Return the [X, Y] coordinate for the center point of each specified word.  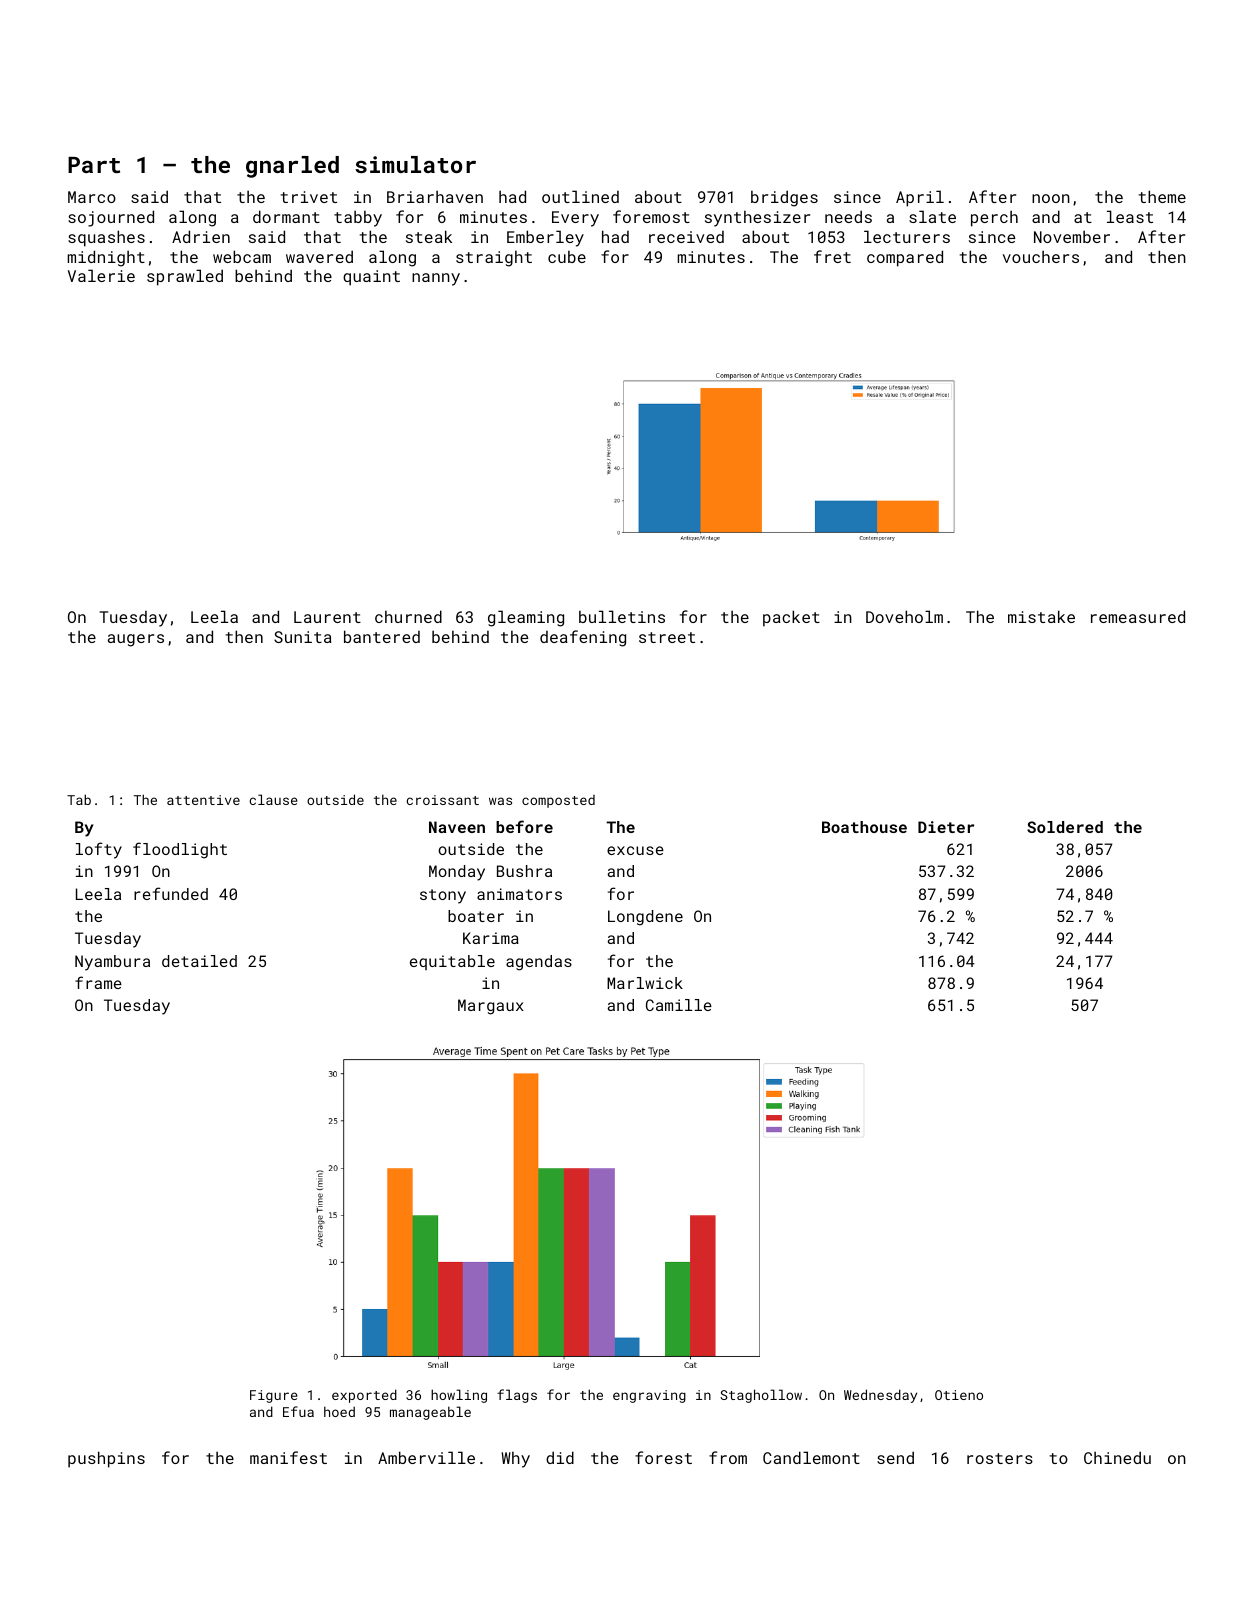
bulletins [622, 616]
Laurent [327, 617]
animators [519, 894]
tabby [358, 218]
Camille [679, 1005]
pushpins [106, 1459]
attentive [203, 800]
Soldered [1065, 827]
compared [905, 258]
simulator [415, 164]
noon [1051, 198]
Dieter [946, 827]
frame [98, 982]
